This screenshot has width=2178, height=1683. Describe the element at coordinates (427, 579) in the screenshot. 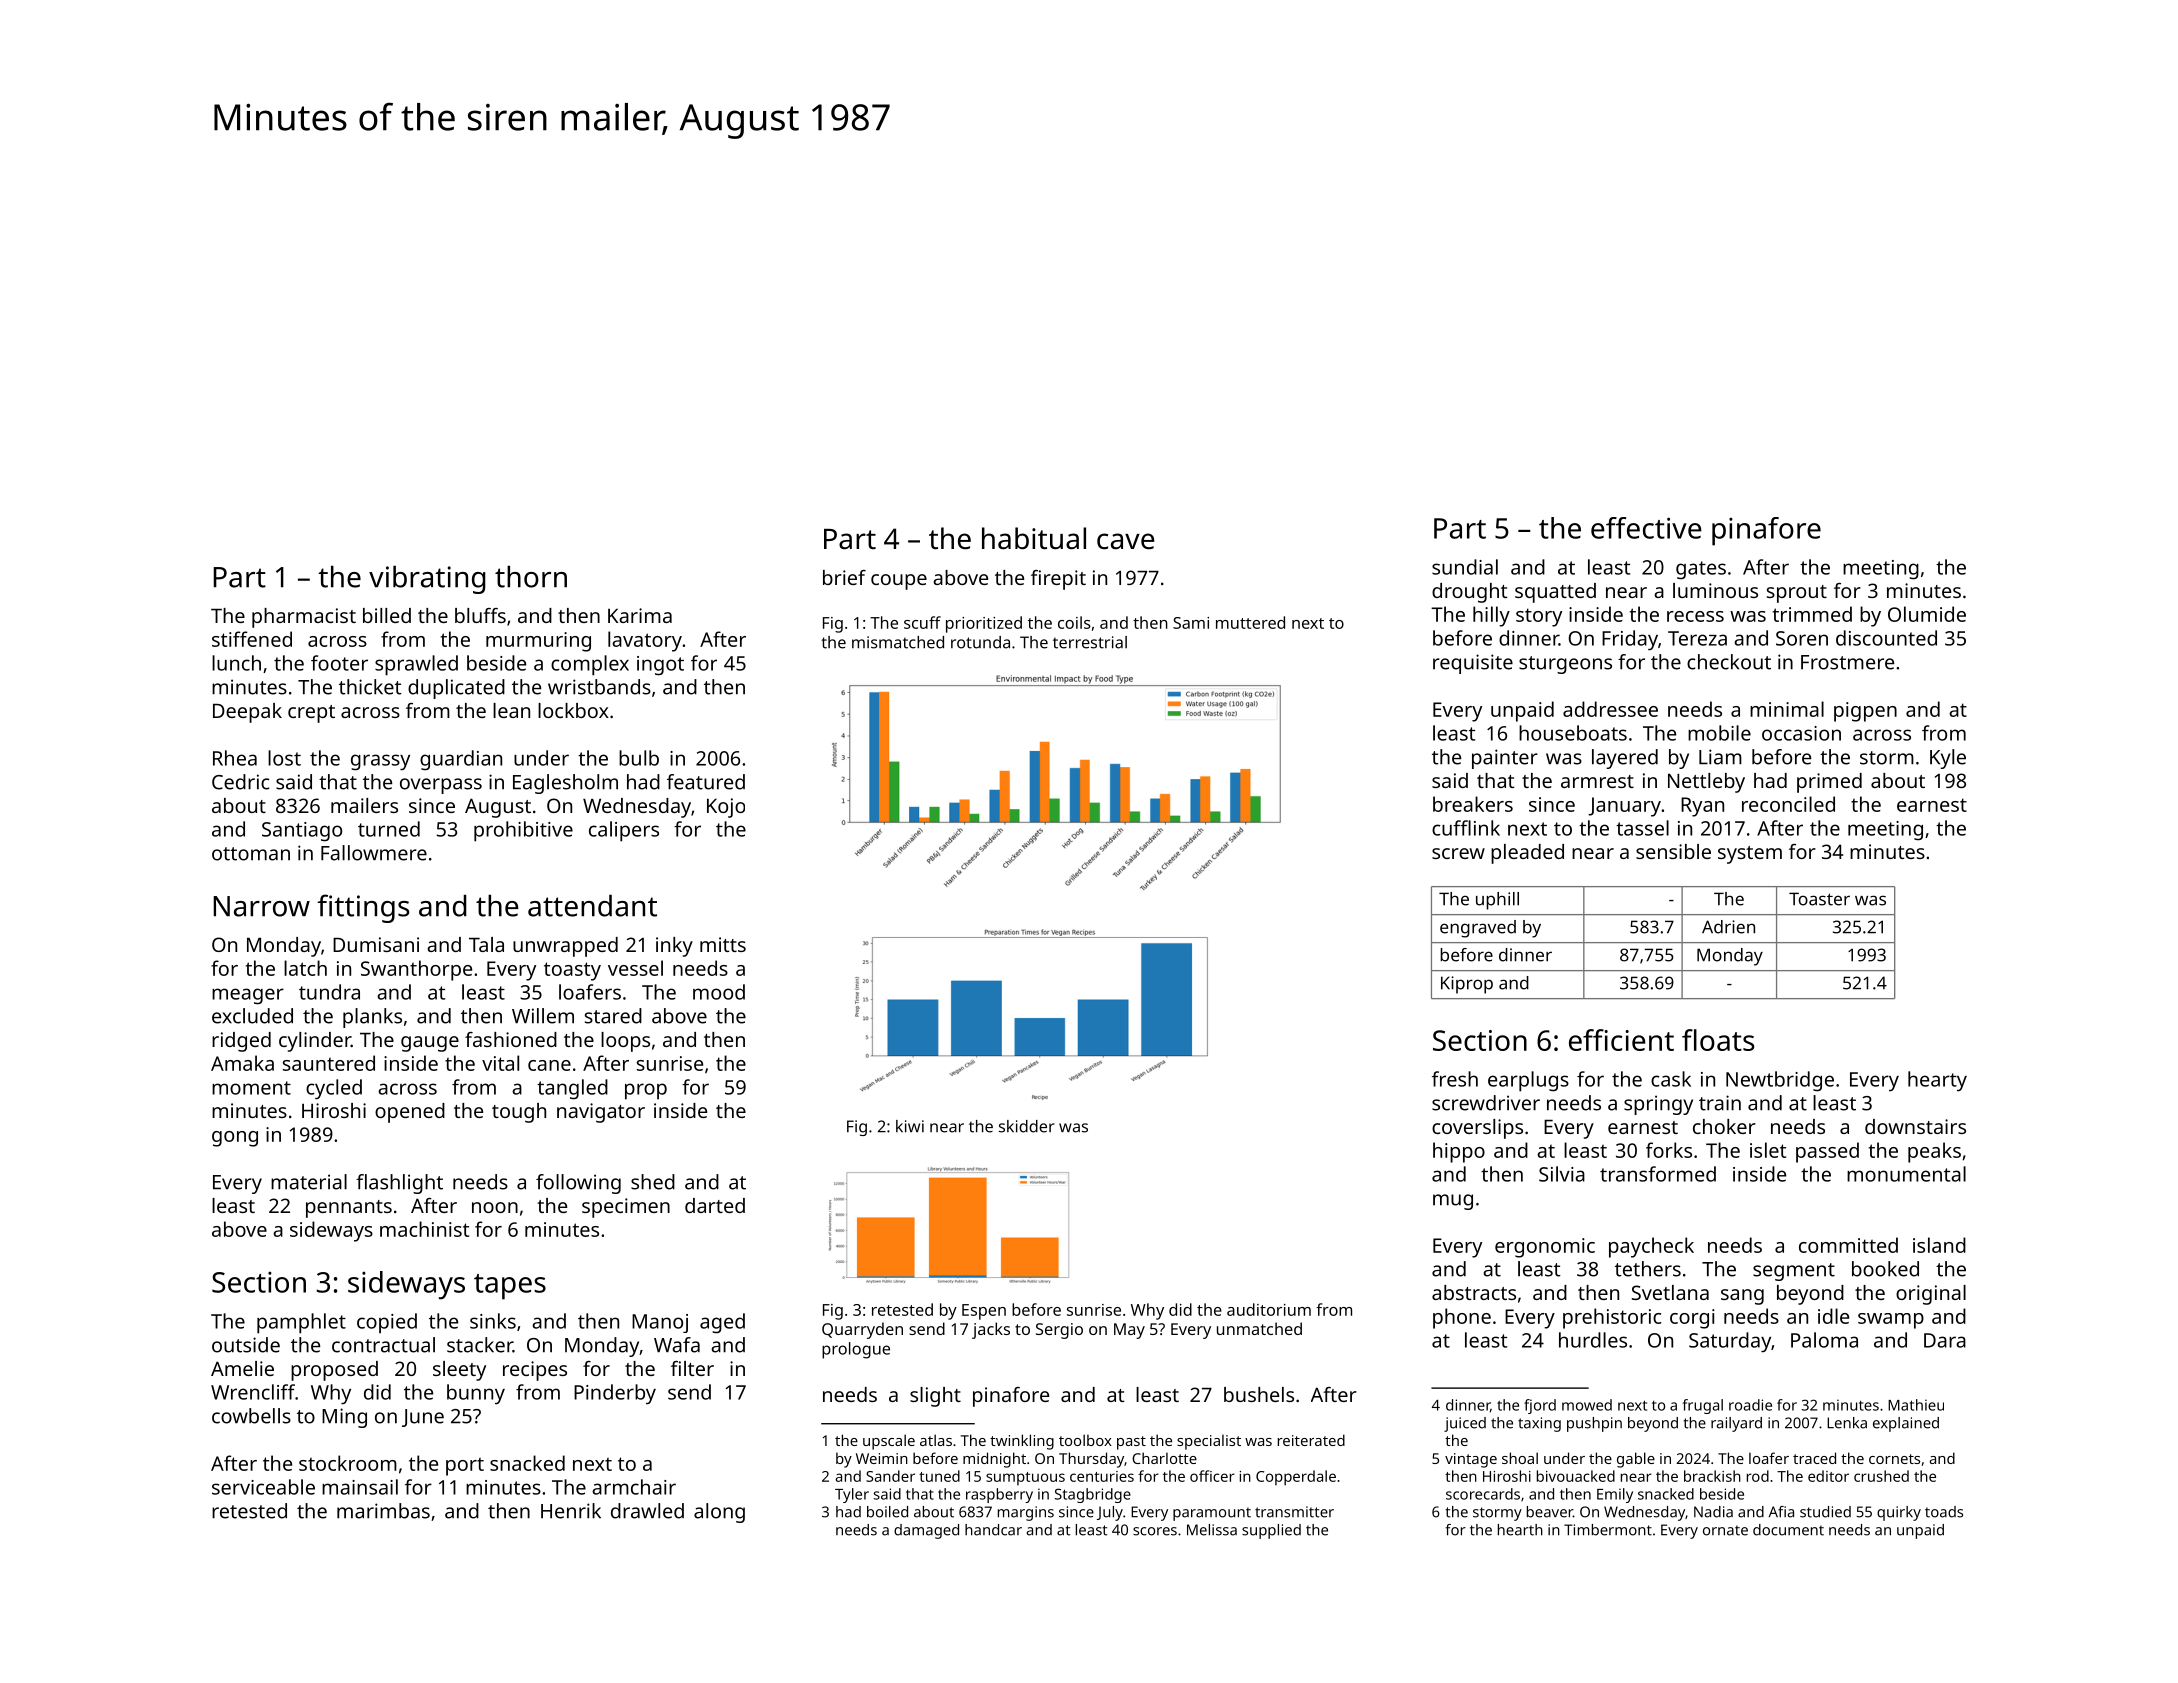

I see `vibrating` at that location.
